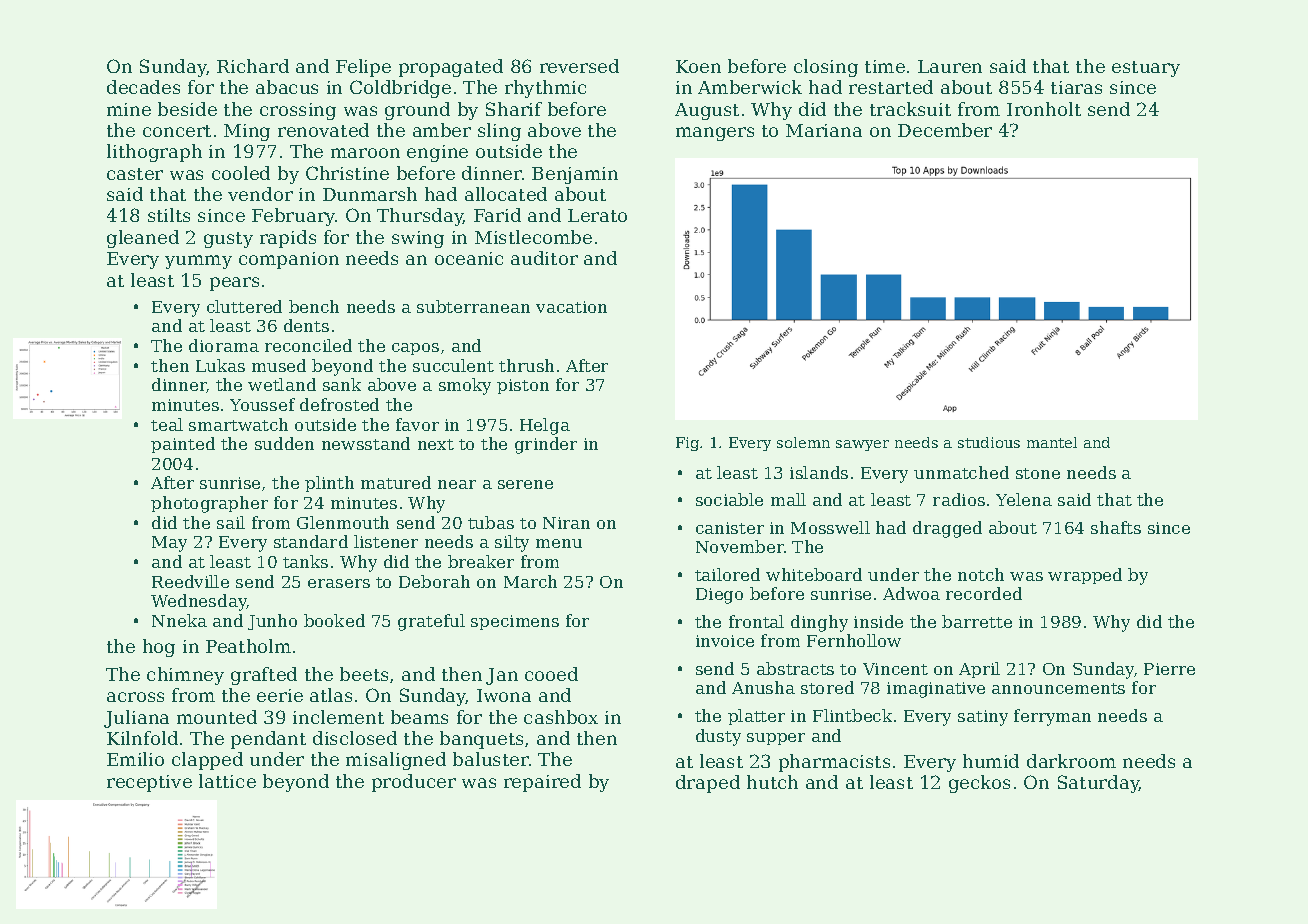  I want to click on vacation, so click(571, 307).
